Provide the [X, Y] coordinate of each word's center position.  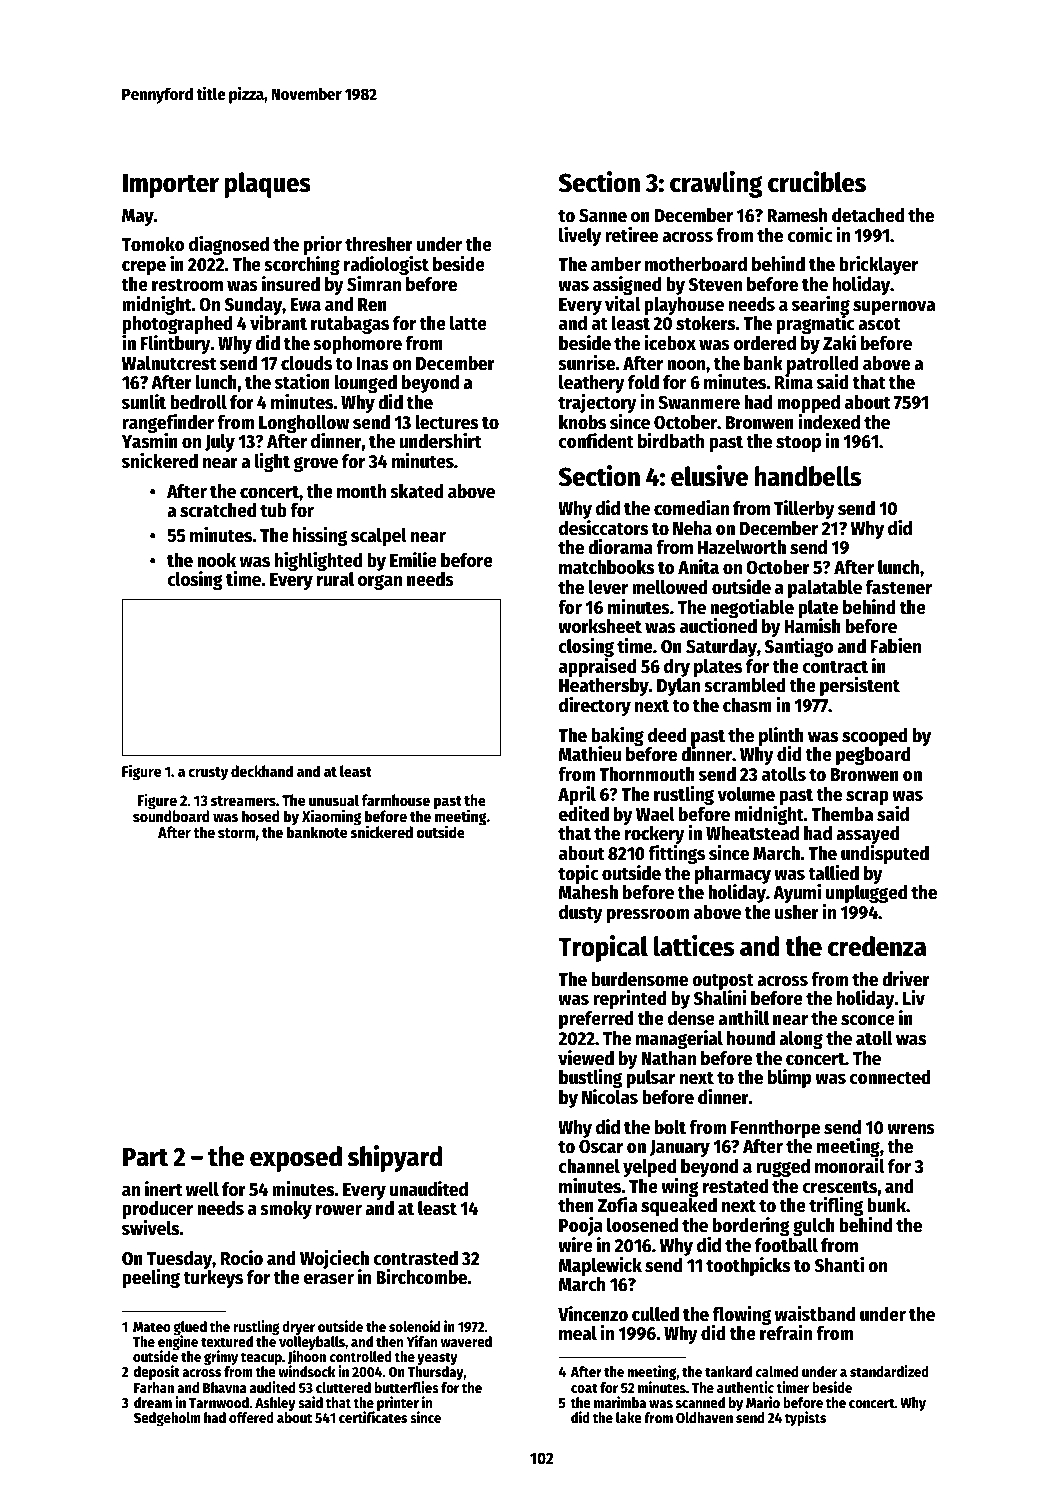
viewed [586, 1058]
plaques [268, 185]
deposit [157, 1372]
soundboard [171, 816]
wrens [911, 1129]
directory [595, 706]
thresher [379, 244]
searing [821, 305]
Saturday [721, 648]
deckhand [262, 771]
